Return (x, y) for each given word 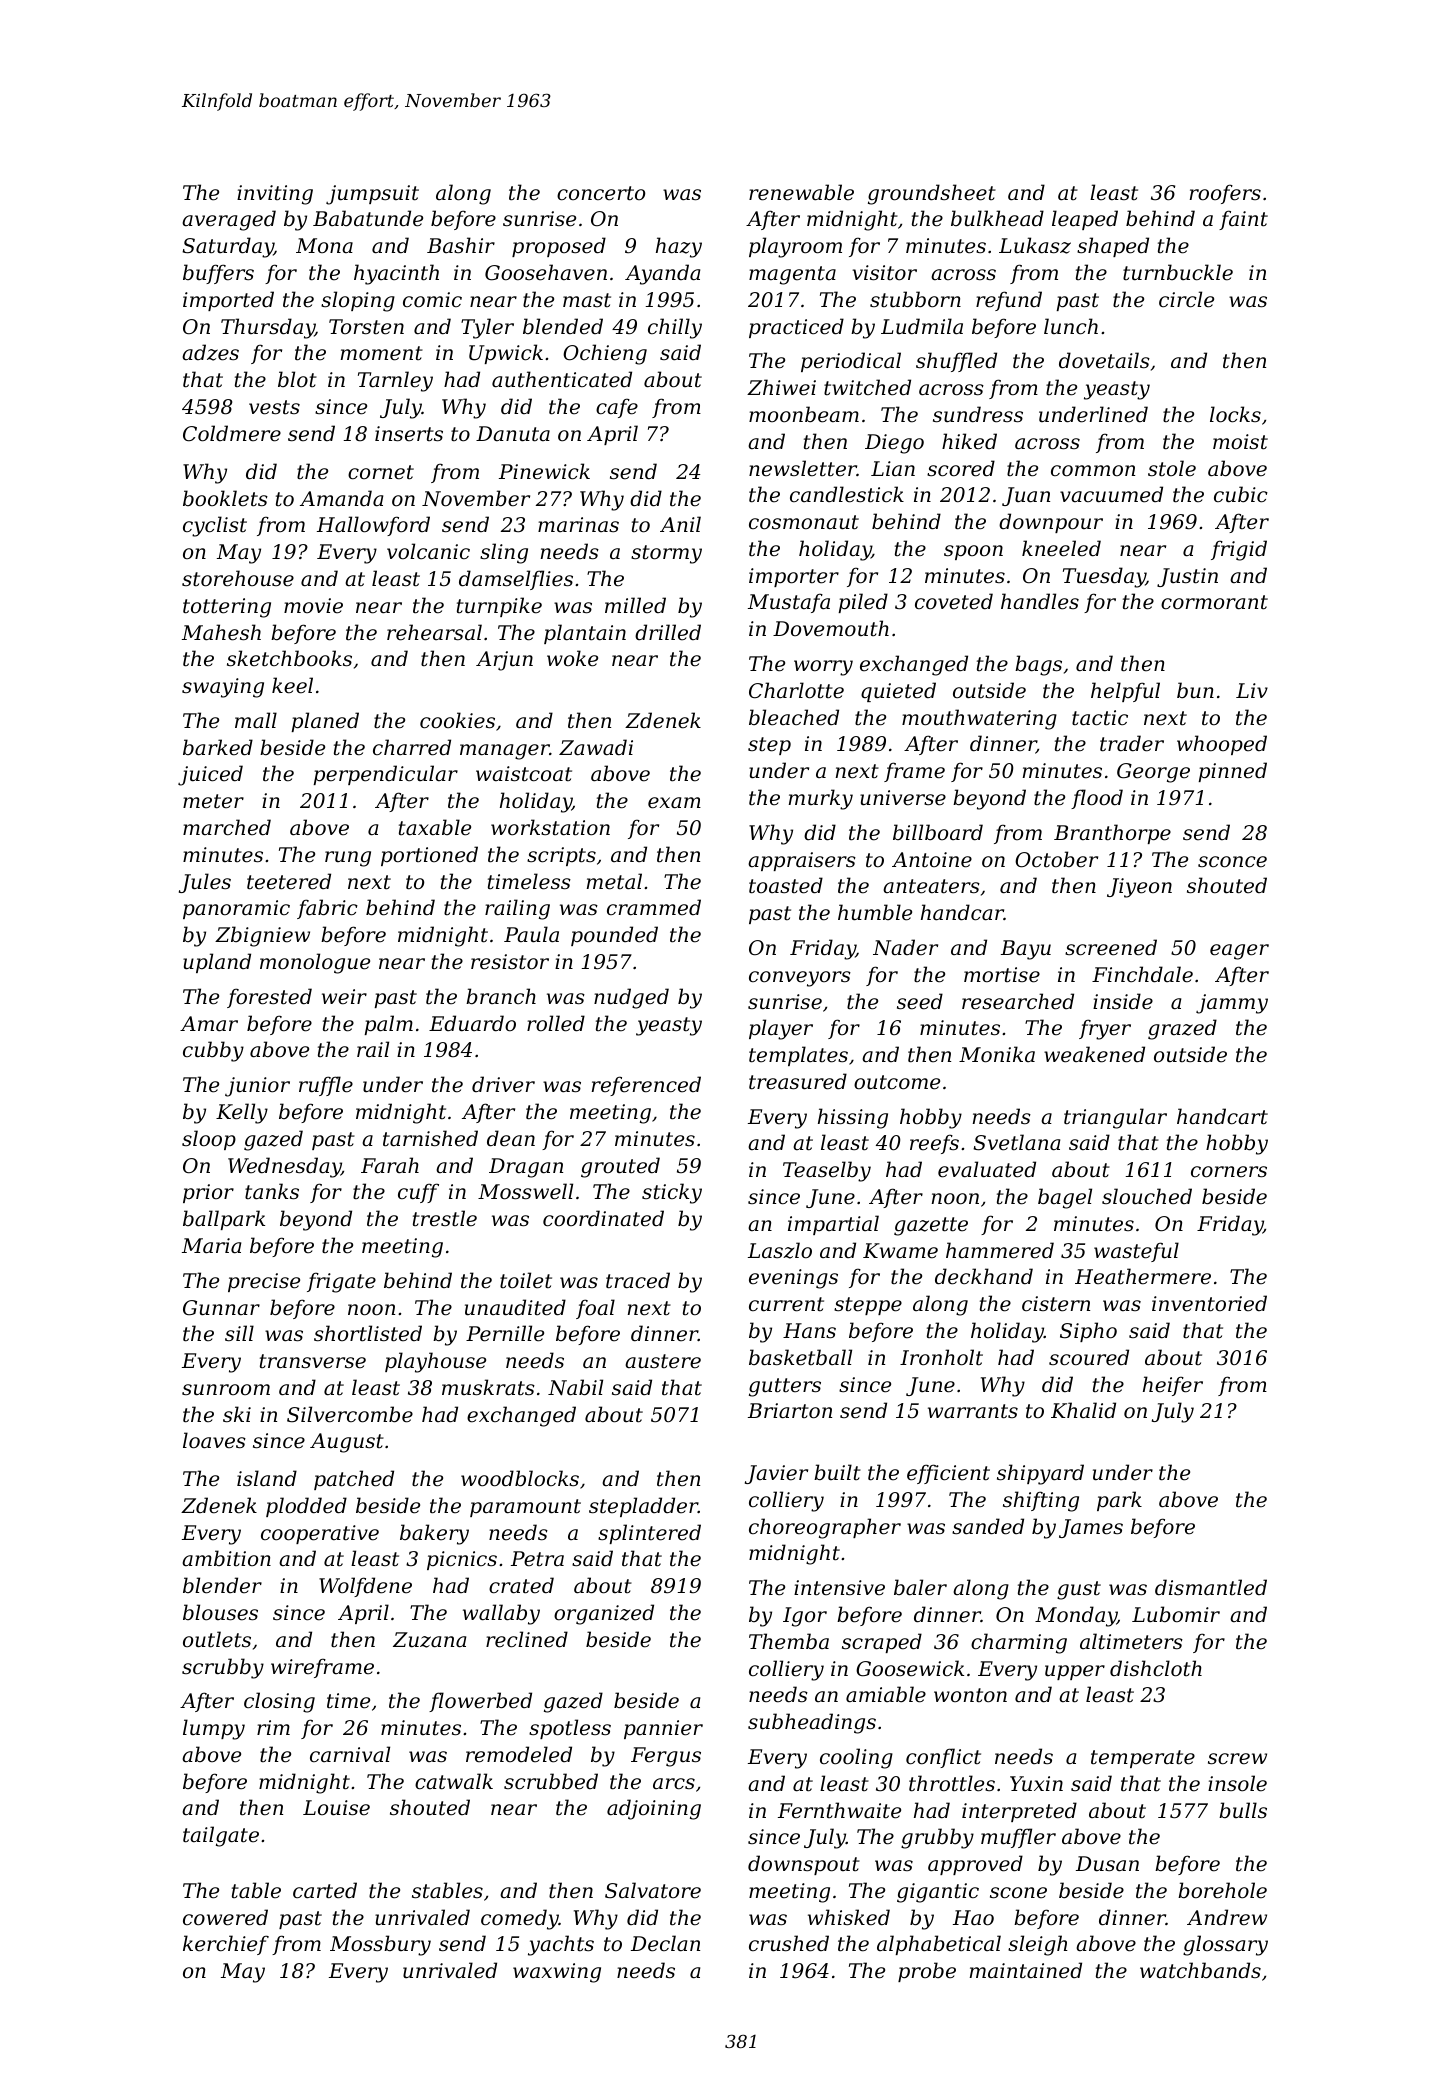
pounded (614, 936)
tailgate (221, 1836)
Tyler (487, 328)
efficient (948, 1474)
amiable (886, 1694)
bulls (1243, 1810)
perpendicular (385, 775)
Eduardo (472, 1023)
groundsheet (932, 194)
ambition (226, 1558)
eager (1239, 952)
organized (604, 1614)
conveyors (800, 979)
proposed (559, 247)
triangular (1115, 1118)
